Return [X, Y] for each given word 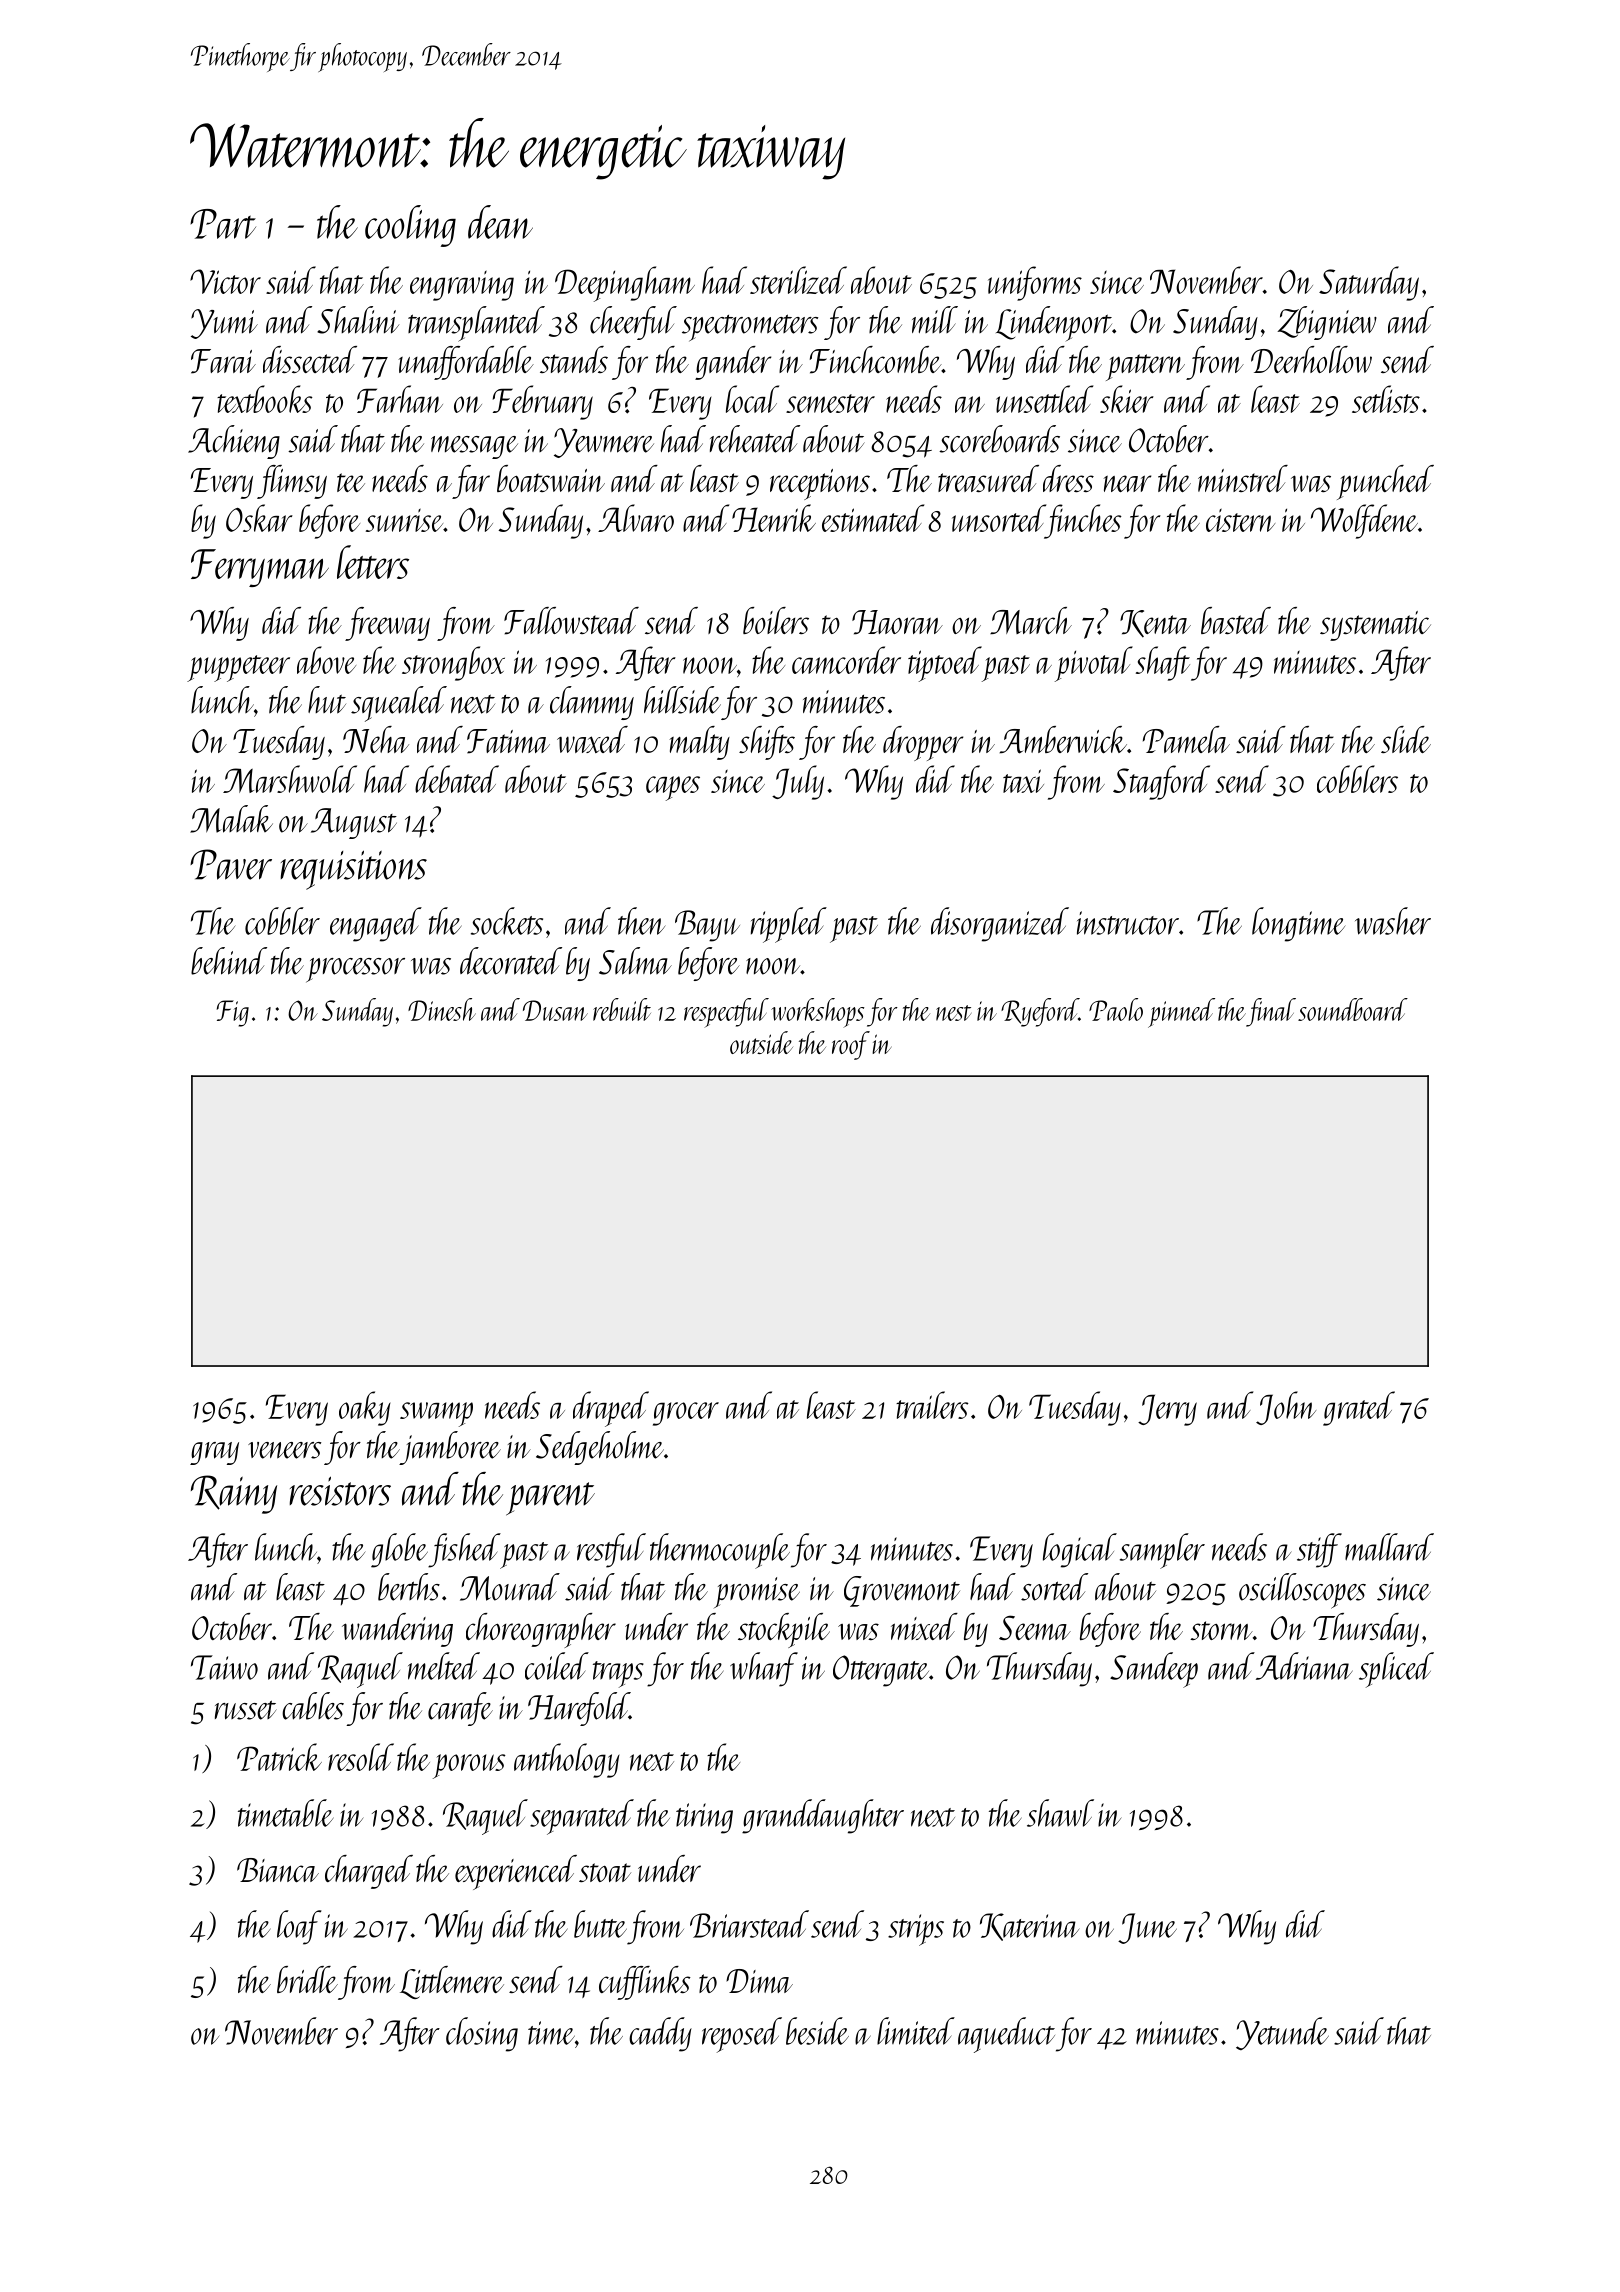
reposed [742, 2035]
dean [500, 222]
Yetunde [1282, 2033]
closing [482, 2034]
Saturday [1369, 283]
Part [223, 224]
